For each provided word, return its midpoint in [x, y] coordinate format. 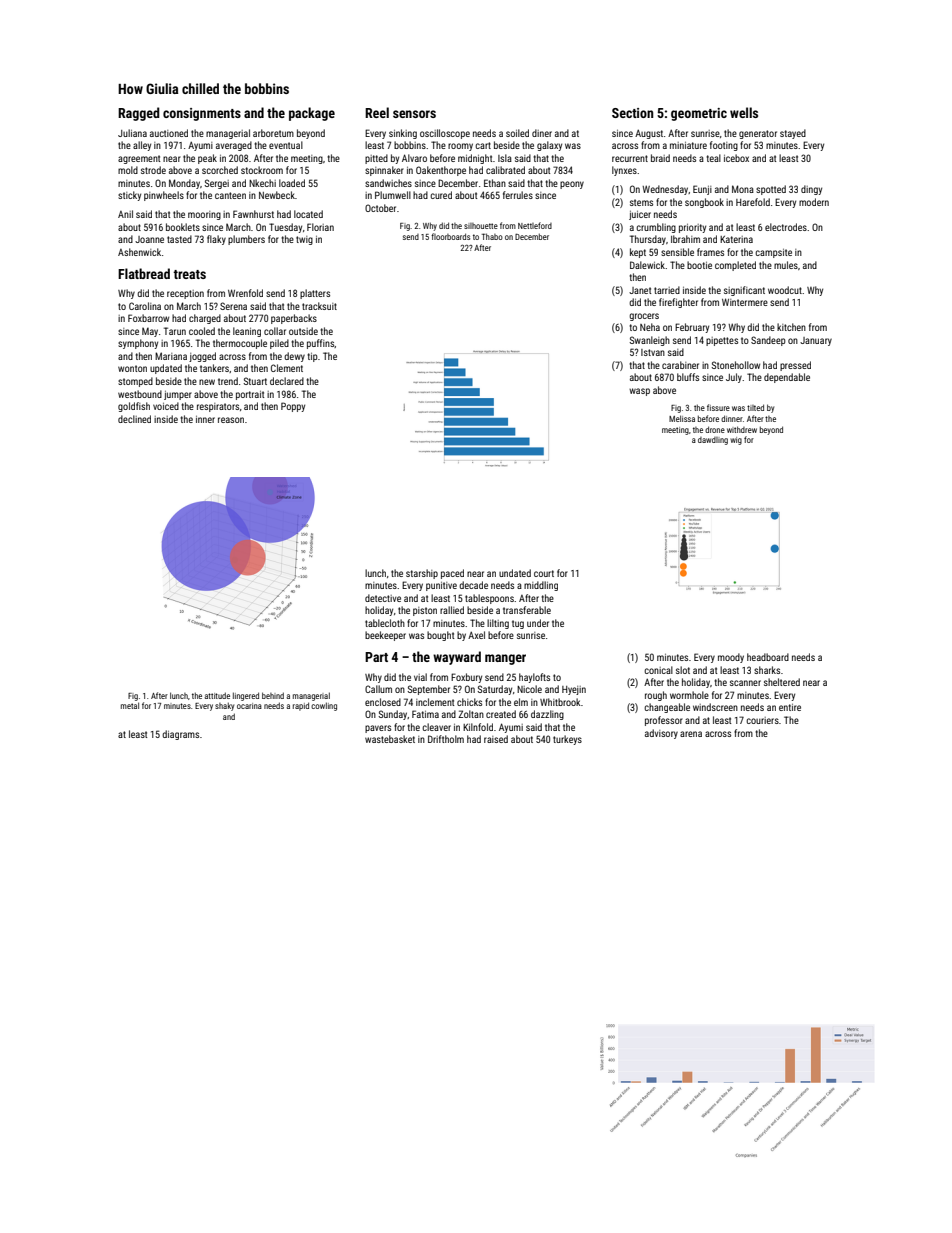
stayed [793, 134]
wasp [639, 392]
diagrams [180, 735]
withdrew [742, 429]
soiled [517, 133]
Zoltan [471, 714]
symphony [138, 344]
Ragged [139, 114]
